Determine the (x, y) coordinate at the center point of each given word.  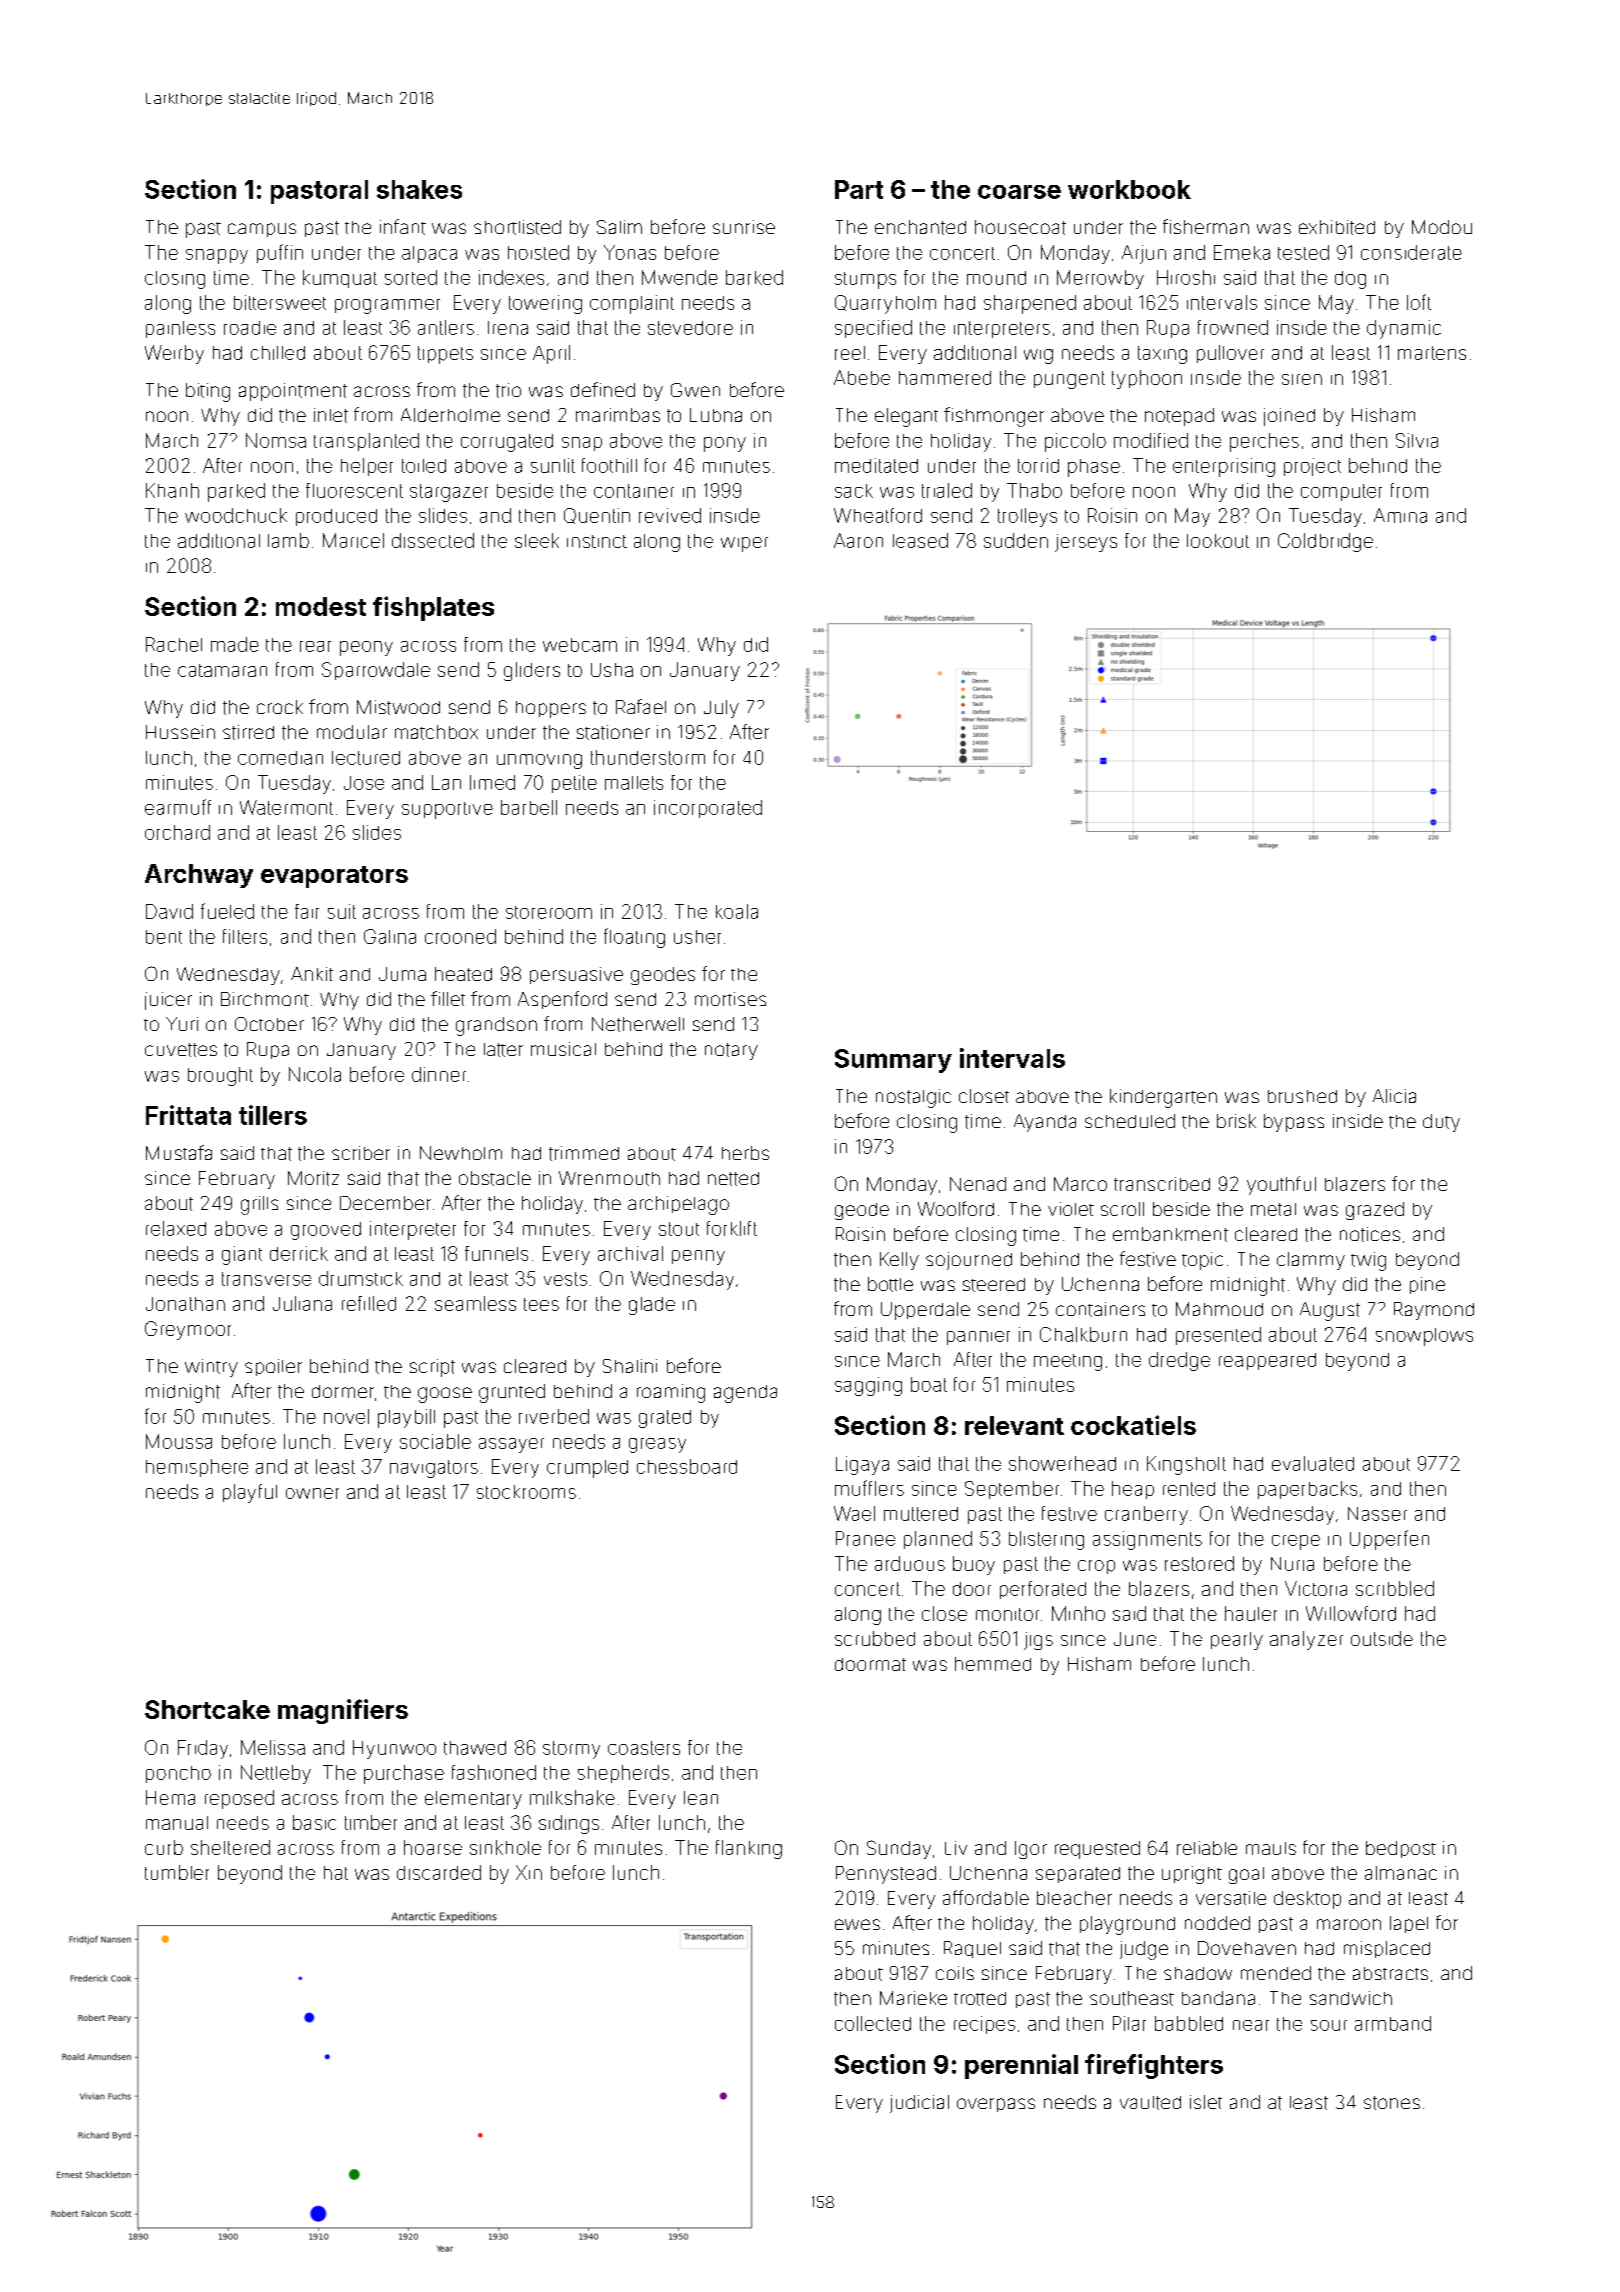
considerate (1411, 252)
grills (259, 1205)
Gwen (695, 390)
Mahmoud (1219, 1309)
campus (262, 230)
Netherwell (638, 1024)
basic (314, 1822)
